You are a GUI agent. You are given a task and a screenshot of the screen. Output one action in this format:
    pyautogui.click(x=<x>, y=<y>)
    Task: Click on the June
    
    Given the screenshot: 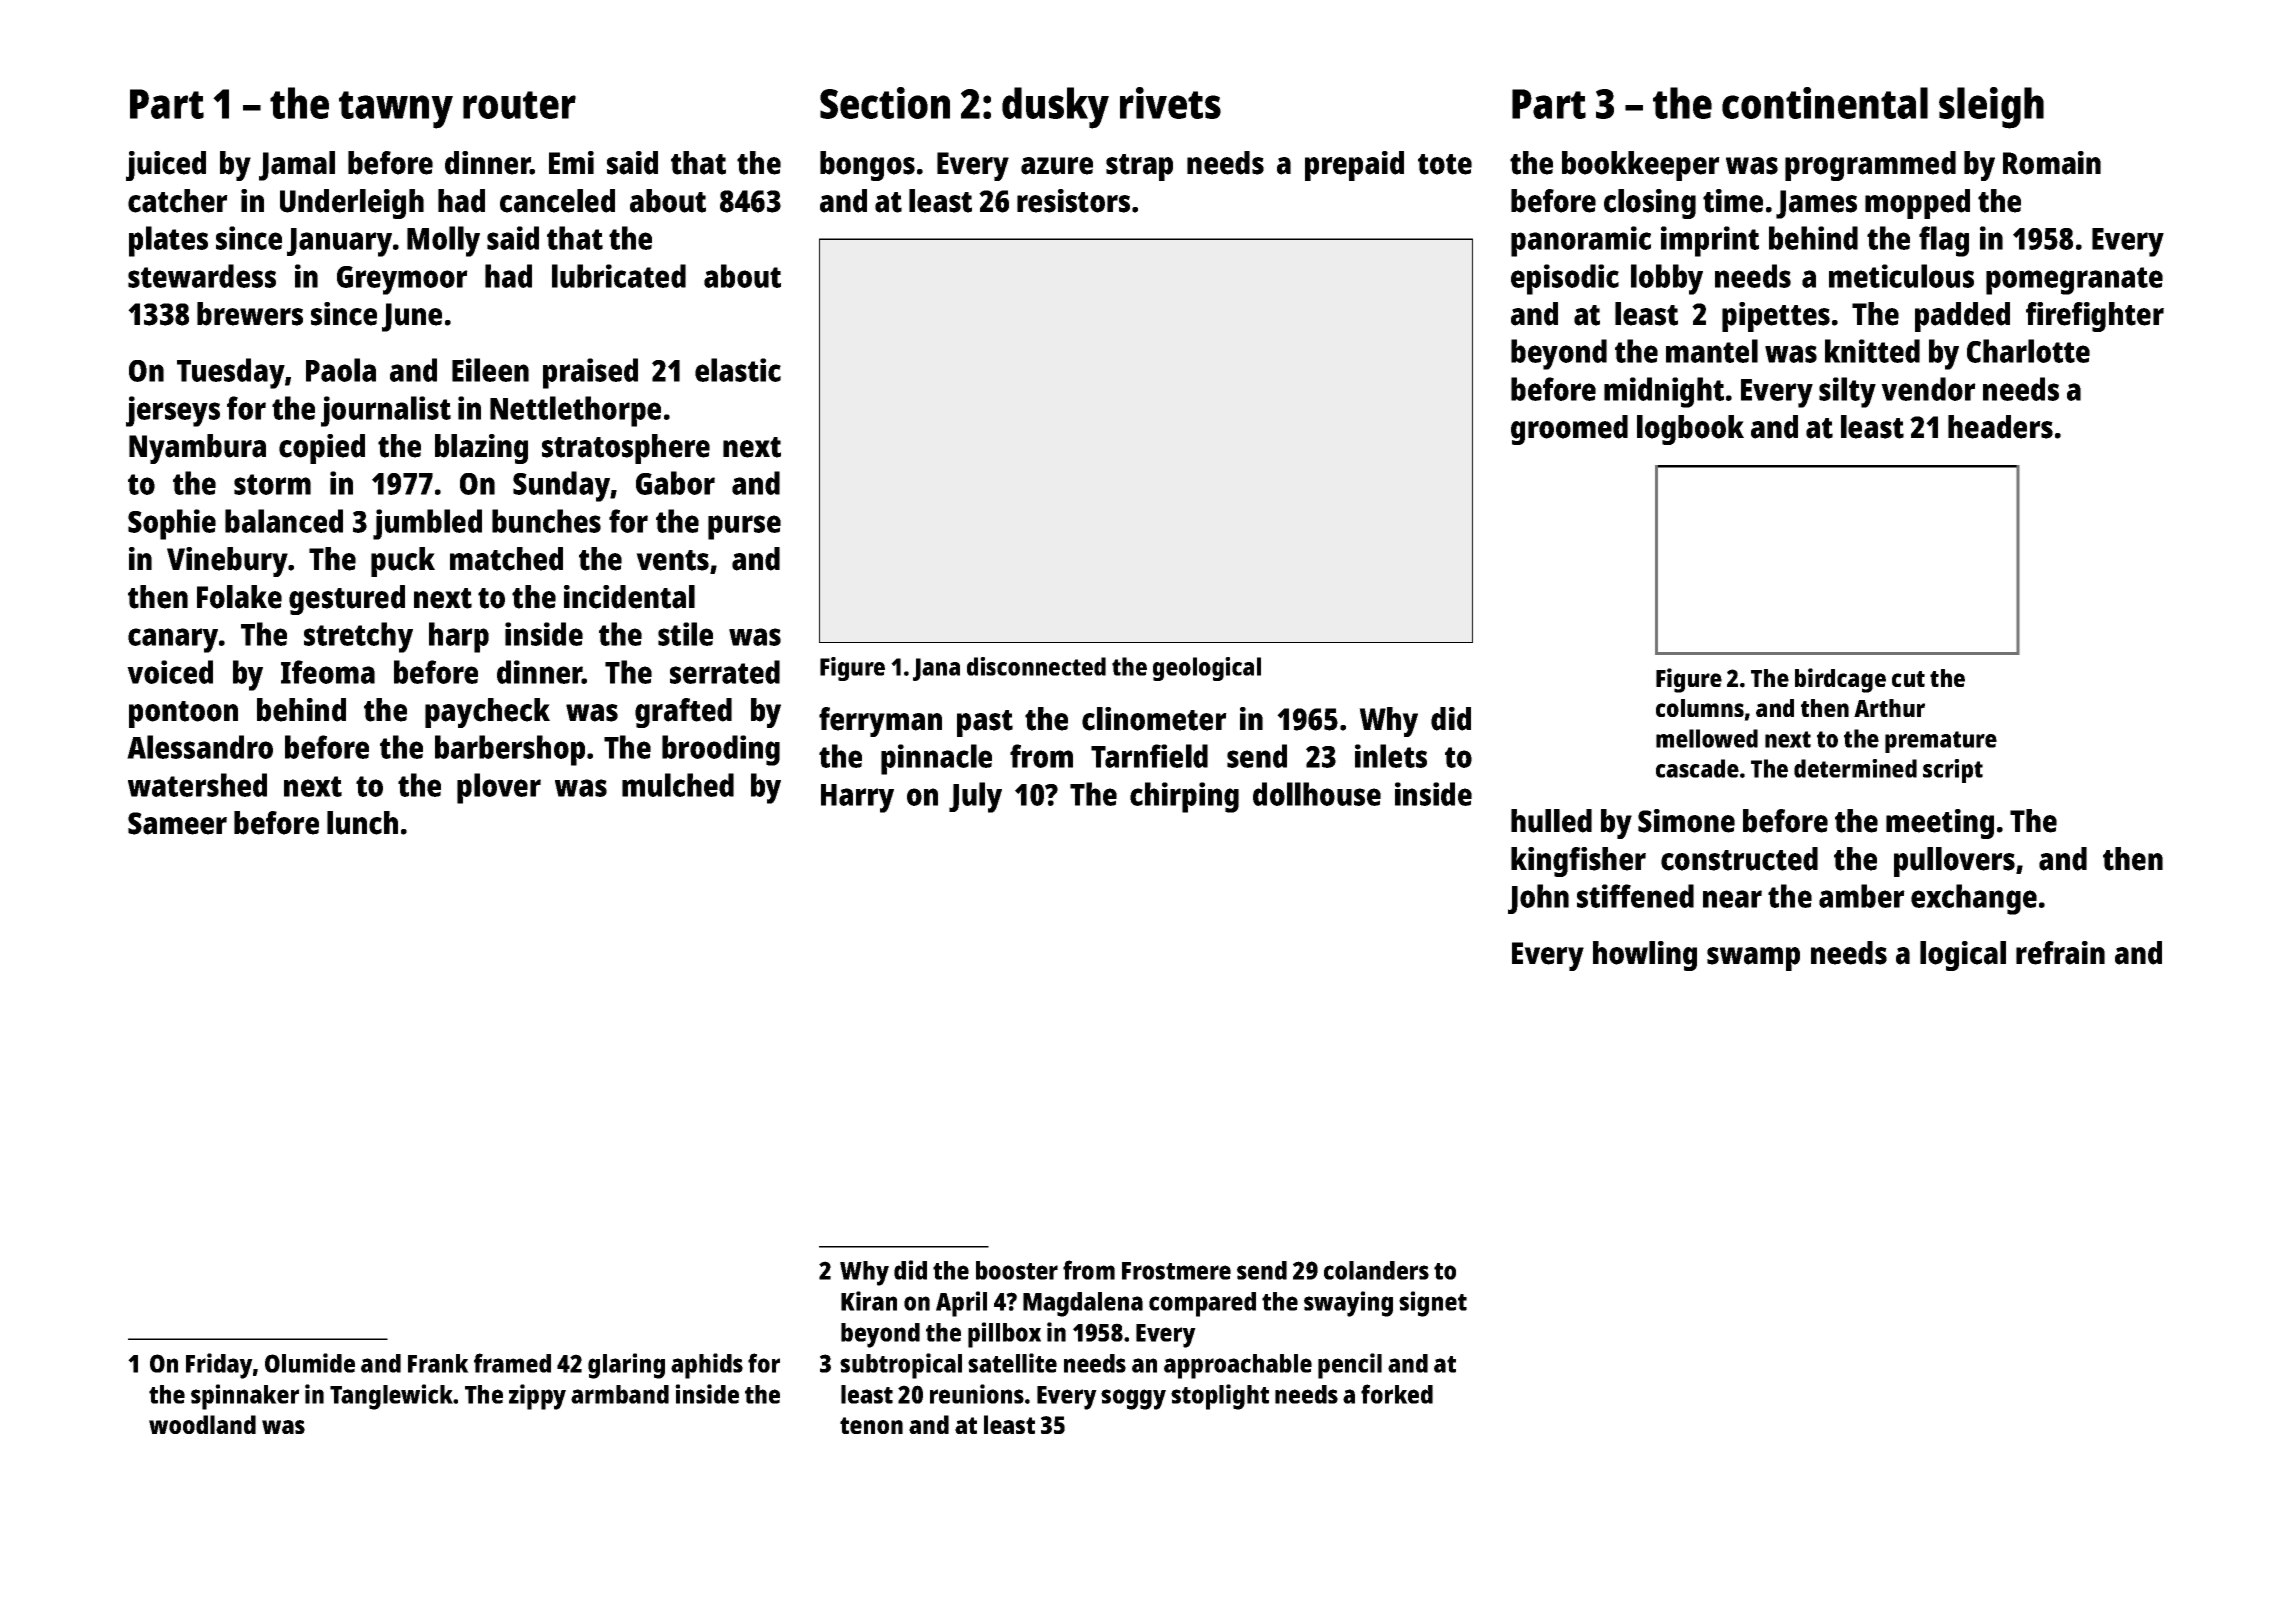 What is the action you would take?
    pyautogui.click(x=412, y=317)
